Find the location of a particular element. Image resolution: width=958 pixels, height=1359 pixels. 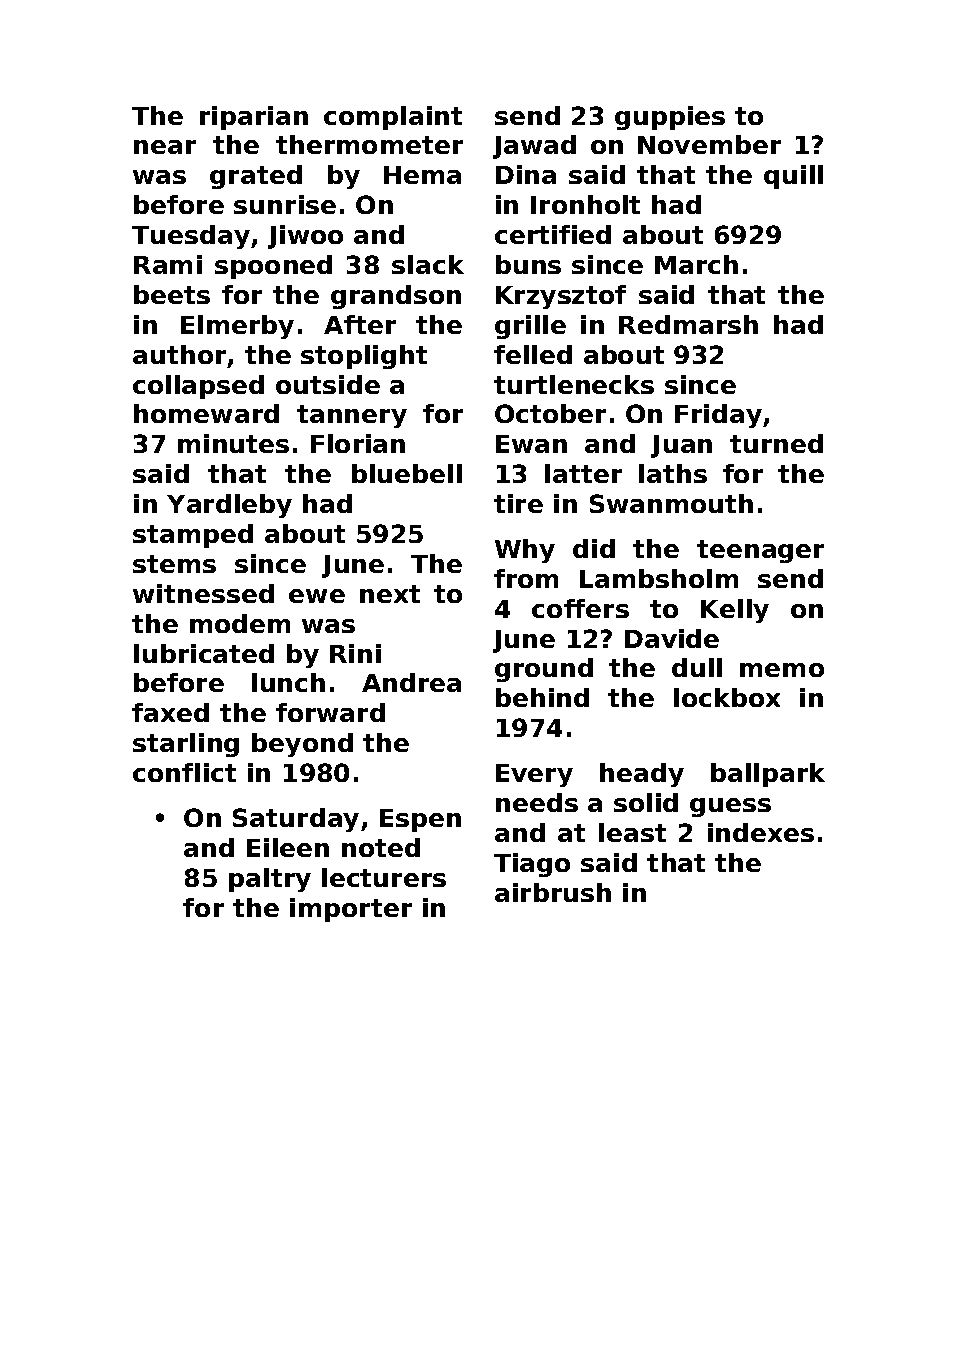

Jawad is located at coordinates (534, 147).
